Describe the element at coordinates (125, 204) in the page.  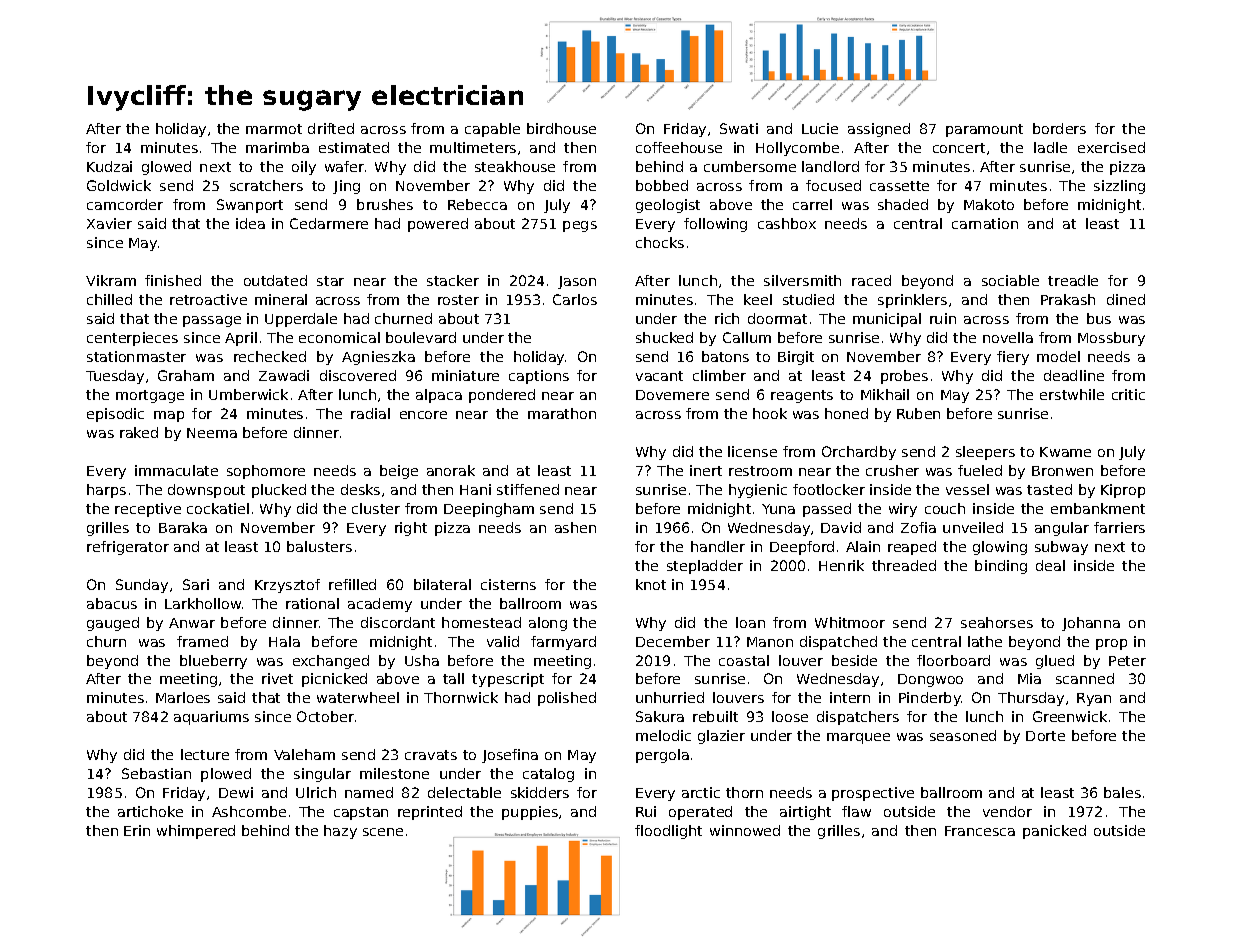
I see `camcorder` at that location.
